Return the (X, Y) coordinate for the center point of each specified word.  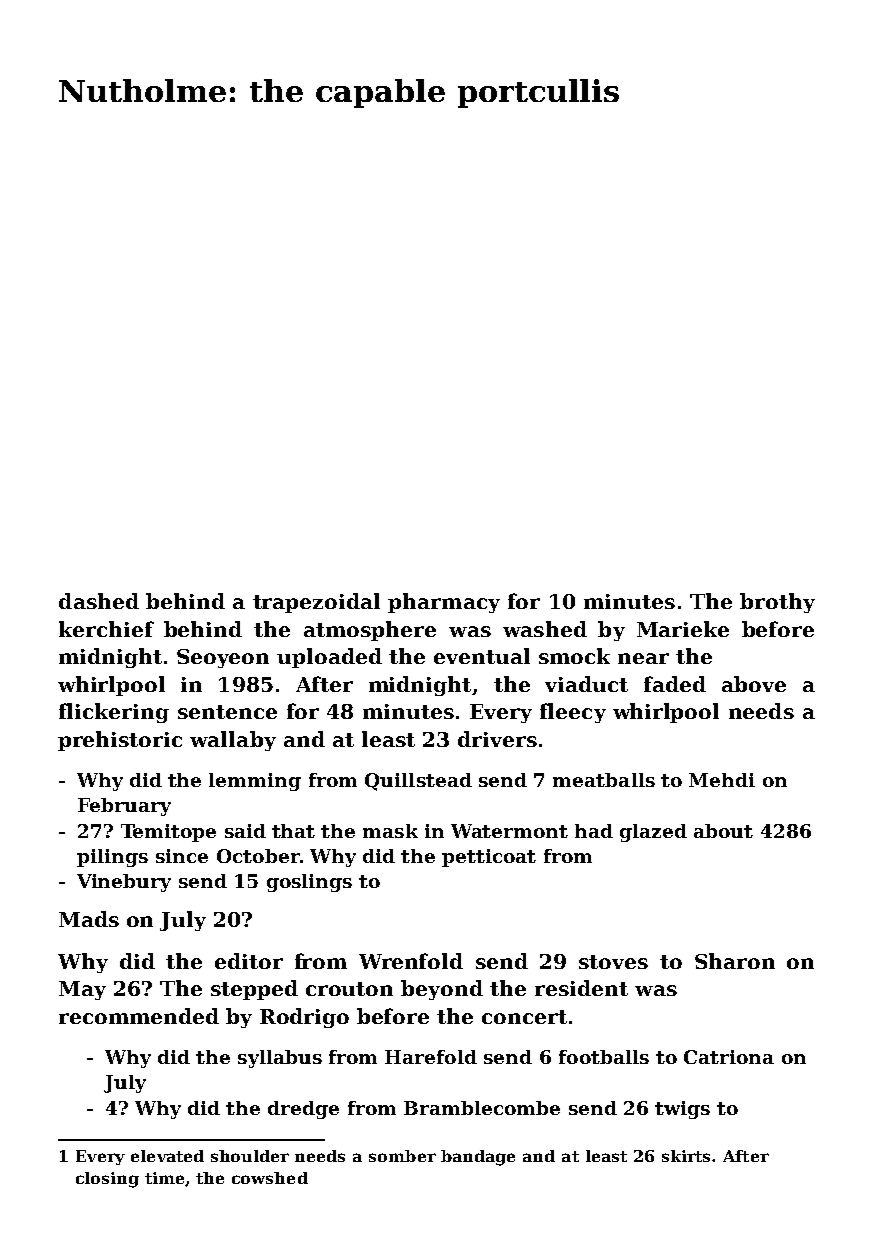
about (723, 831)
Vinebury (124, 883)
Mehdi (722, 780)
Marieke (683, 629)
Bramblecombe (482, 1108)
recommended (139, 1016)
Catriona (729, 1057)
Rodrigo (304, 1018)
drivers (497, 739)
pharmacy (444, 603)
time (164, 1178)
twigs (682, 1110)
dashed (99, 601)
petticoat (489, 858)
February (124, 807)
